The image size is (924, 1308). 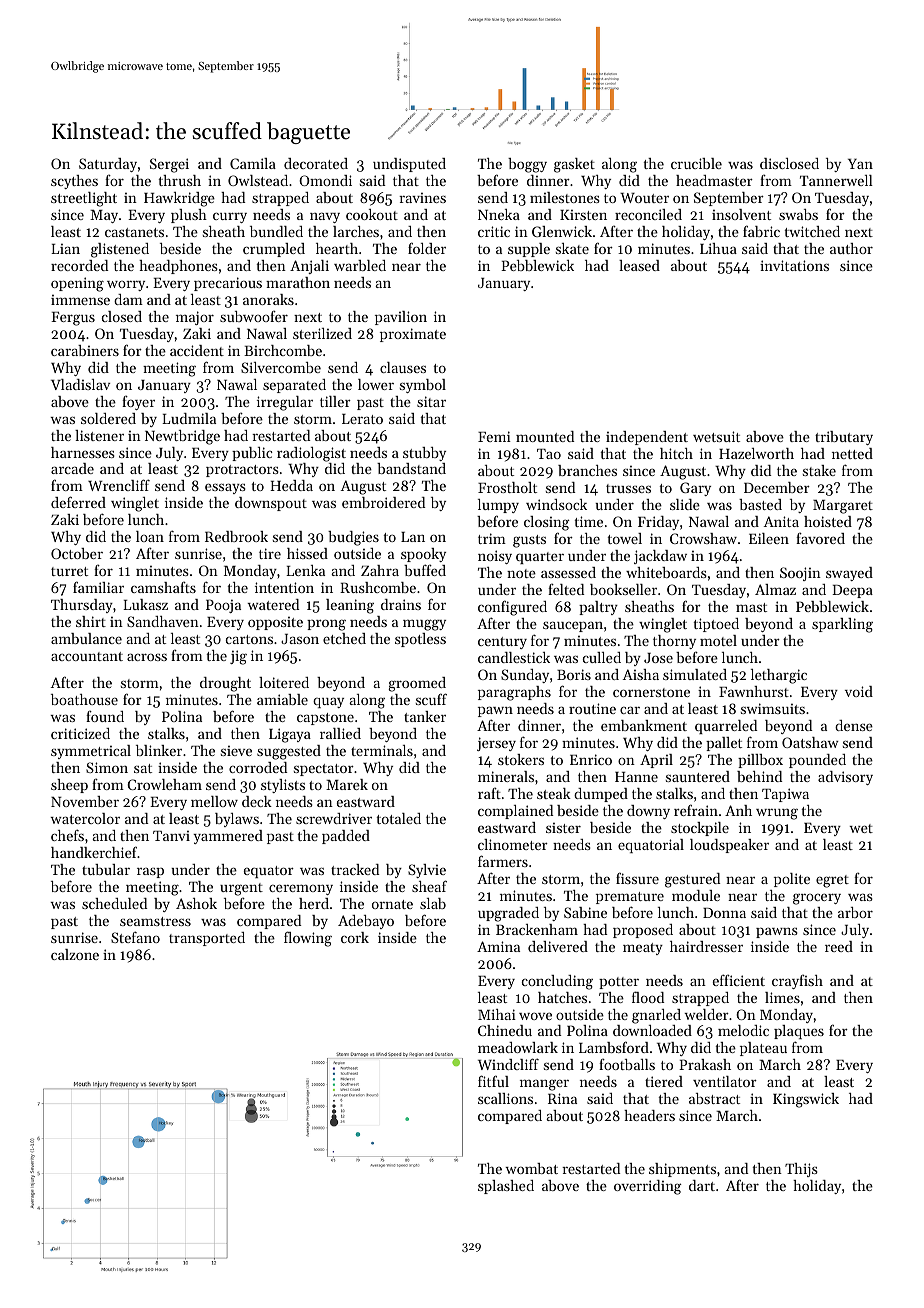 What do you see at coordinates (75, 954) in the document?
I see `calzone` at bounding box center [75, 954].
